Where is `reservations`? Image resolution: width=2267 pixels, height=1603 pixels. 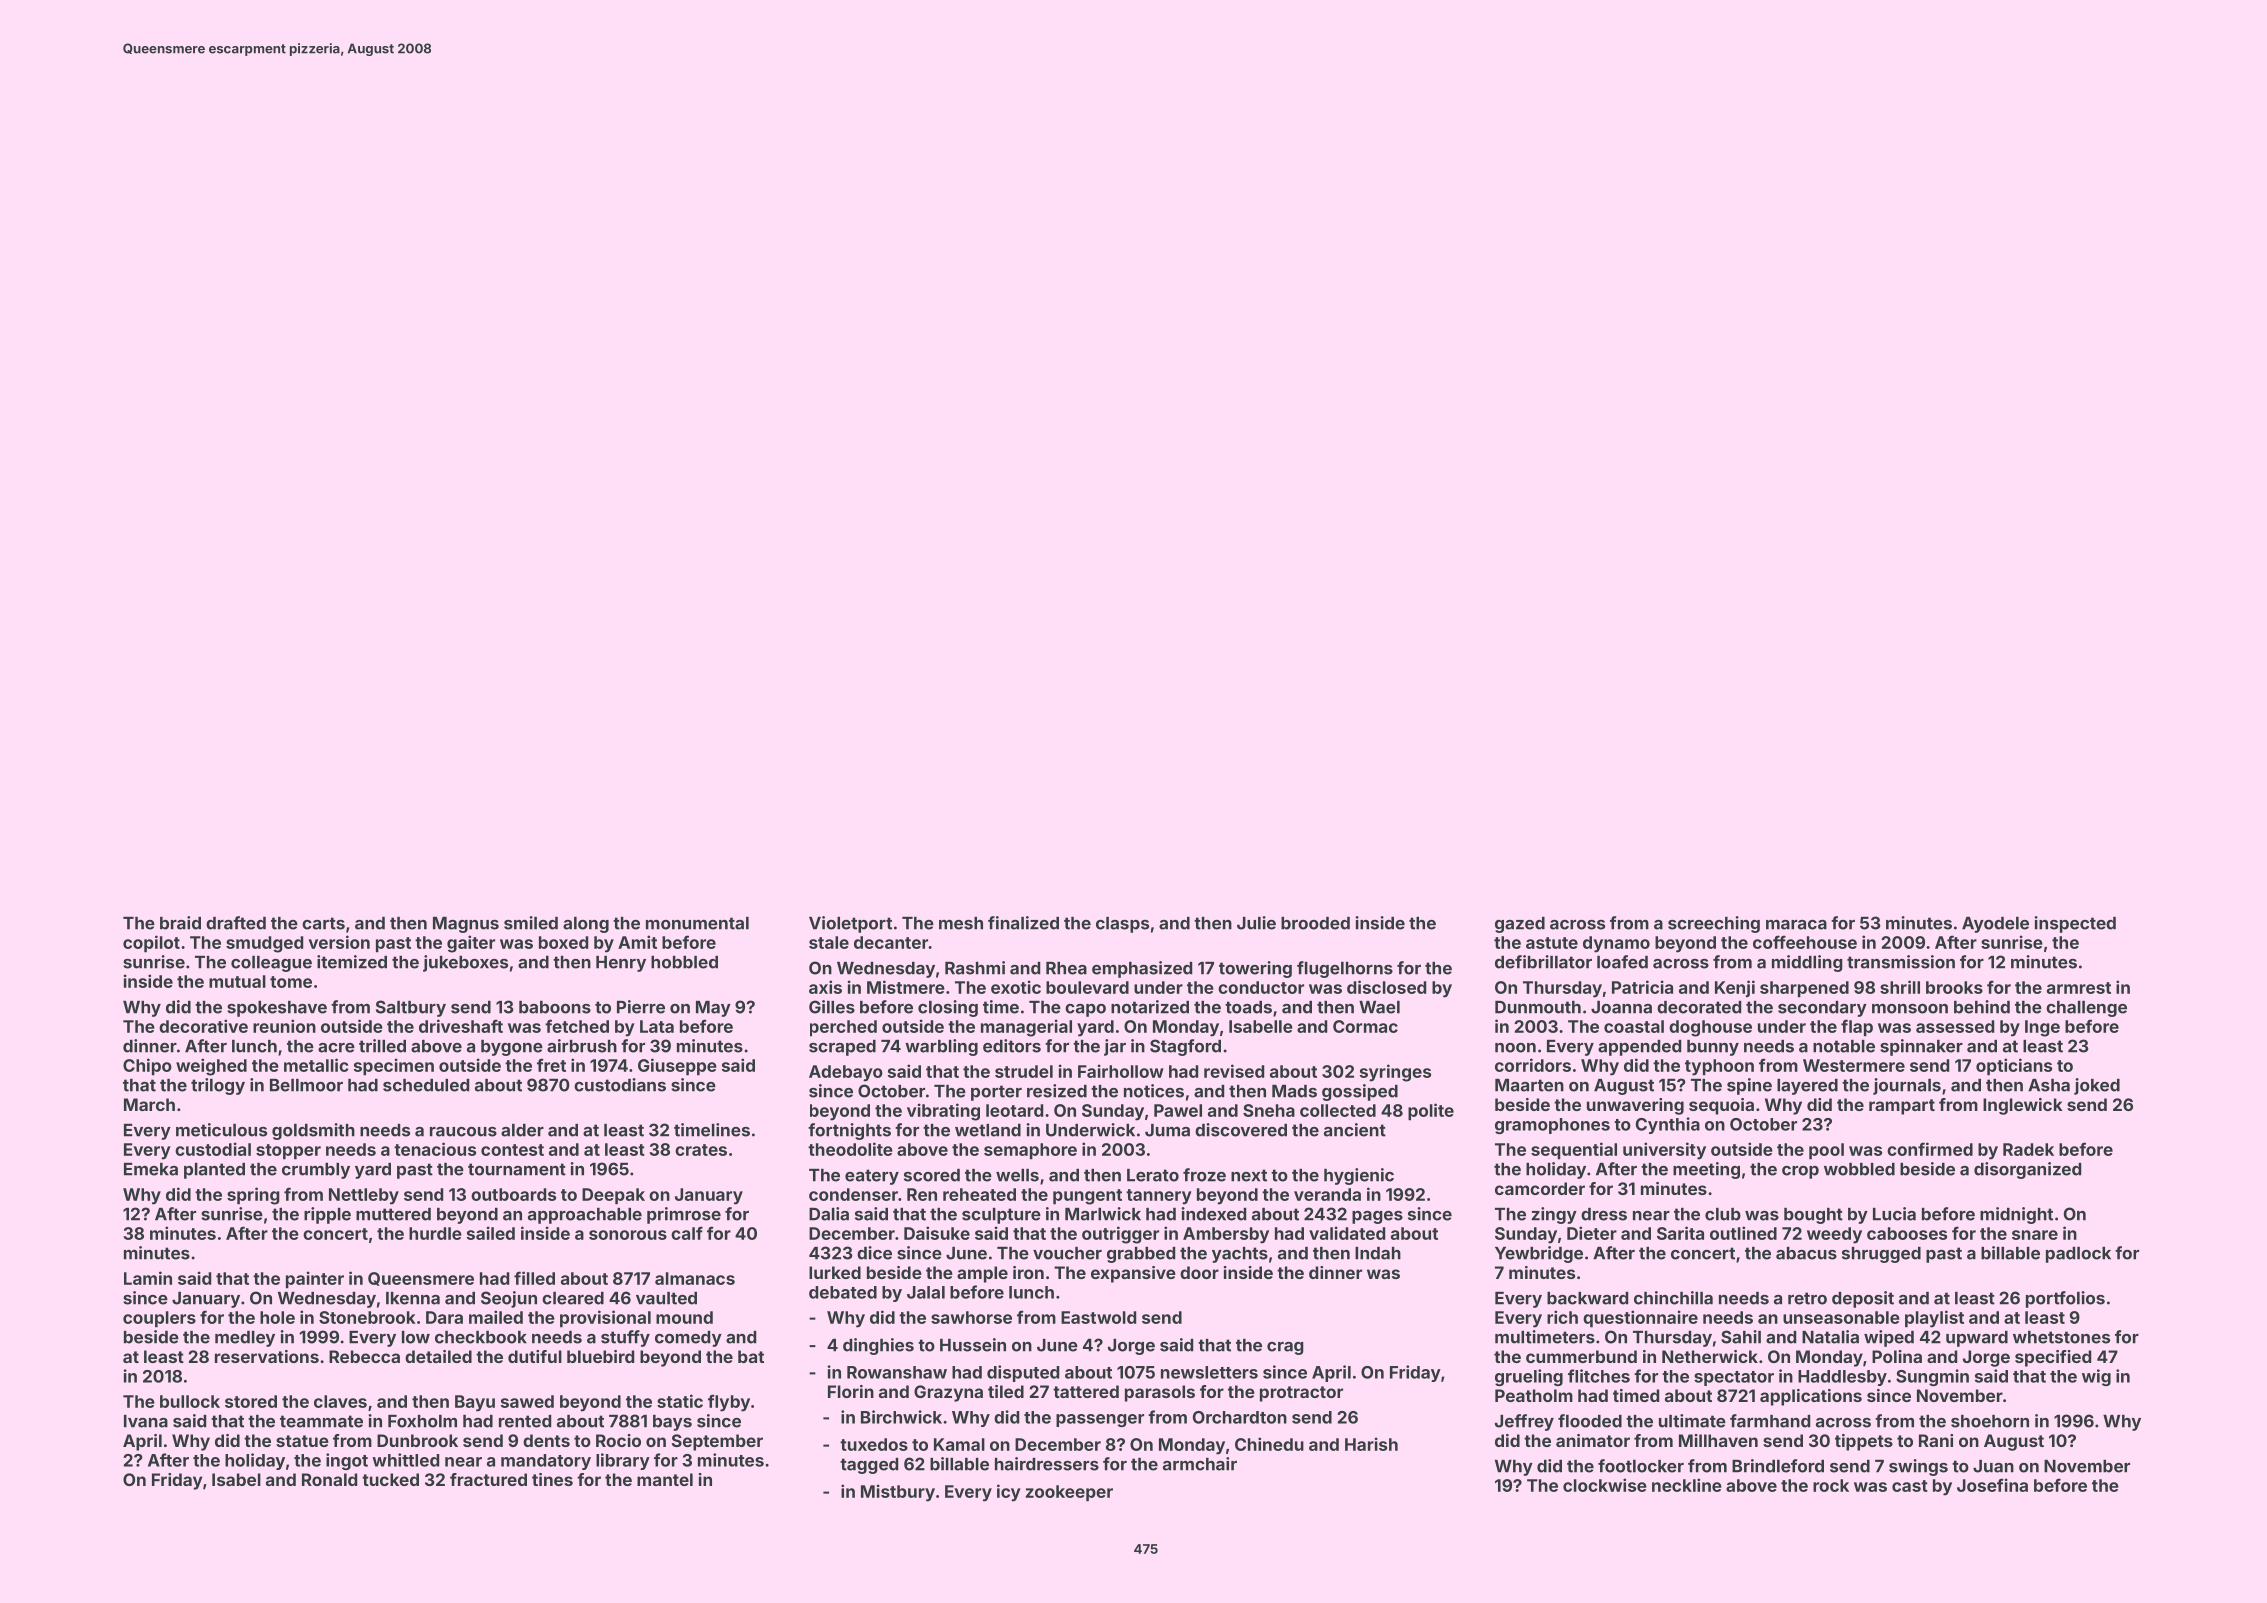
reservations is located at coordinates (267, 1356).
